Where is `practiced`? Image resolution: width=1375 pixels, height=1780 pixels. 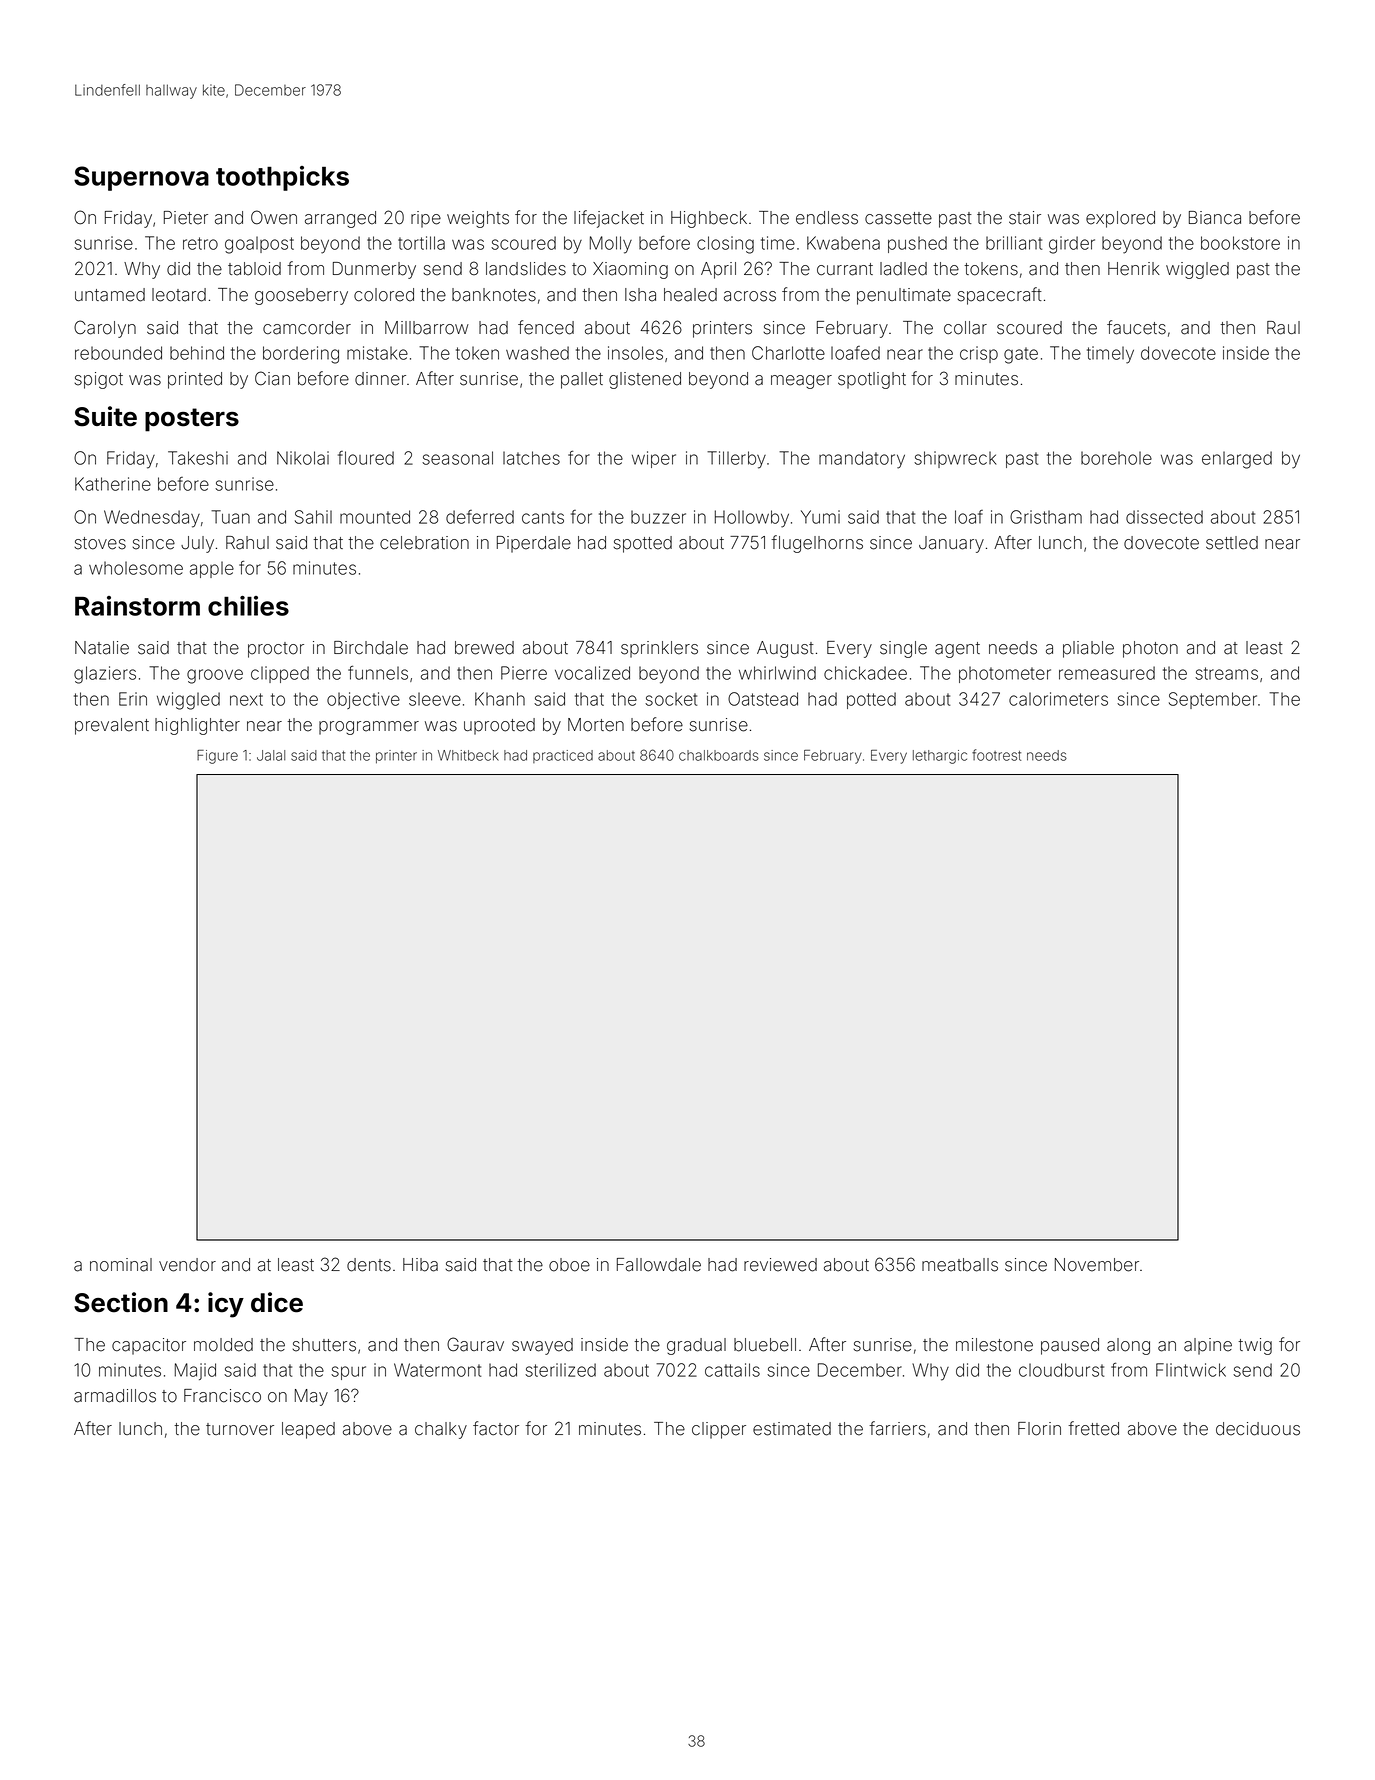 practiced is located at coordinates (563, 756).
